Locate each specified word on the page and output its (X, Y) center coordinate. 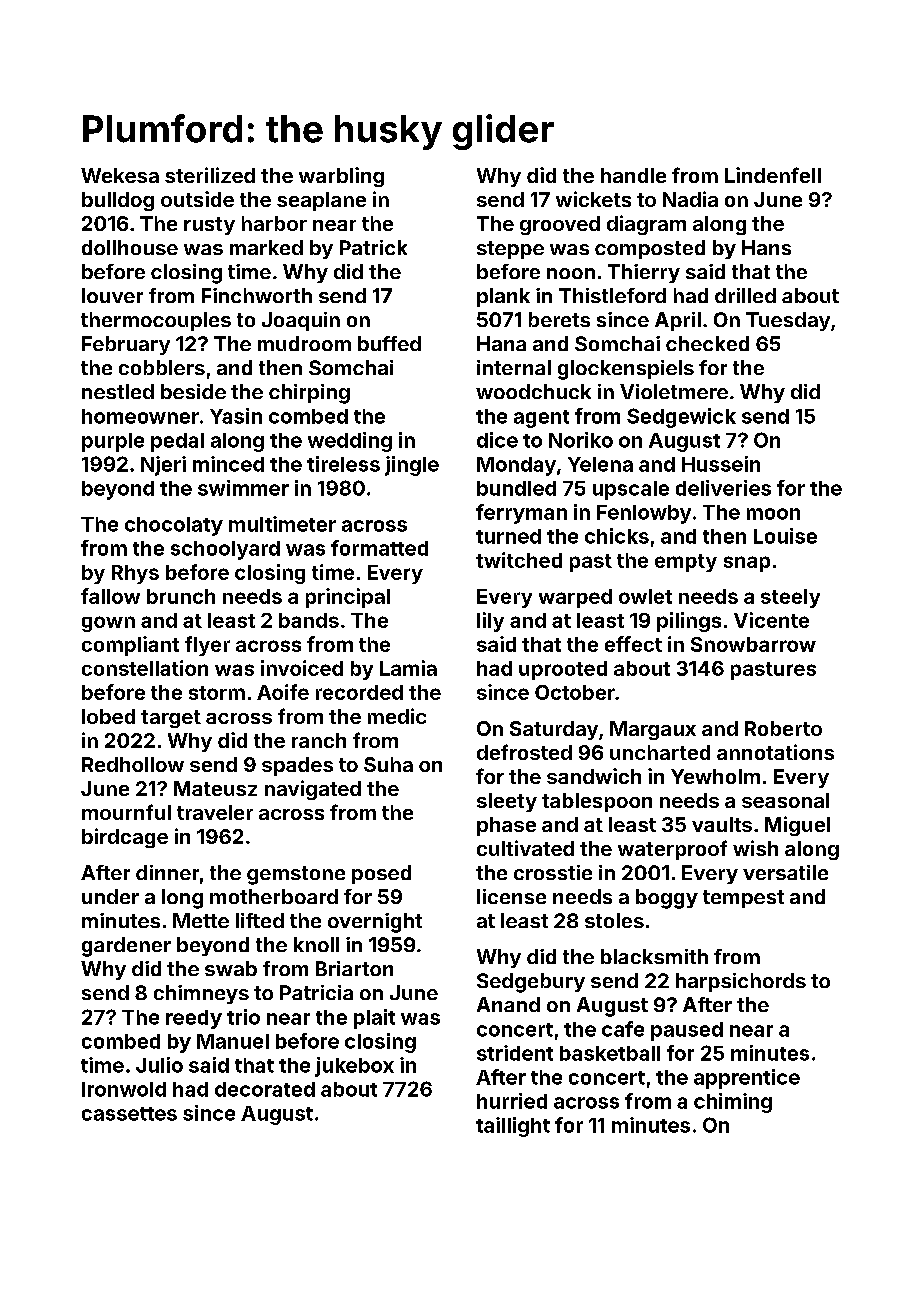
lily (490, 622)
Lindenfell (773, 175)
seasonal (785, 800)
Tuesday (788, 321)
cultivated (525, 848)
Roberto (783, 728)
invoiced (302, 668)
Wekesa (120, 175)
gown (108, 624)
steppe (510, 250)
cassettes (129, 1114)
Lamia (408, 668)
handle (633, 175)
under (110, 896)
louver (112, 295)
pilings (689, 622)
